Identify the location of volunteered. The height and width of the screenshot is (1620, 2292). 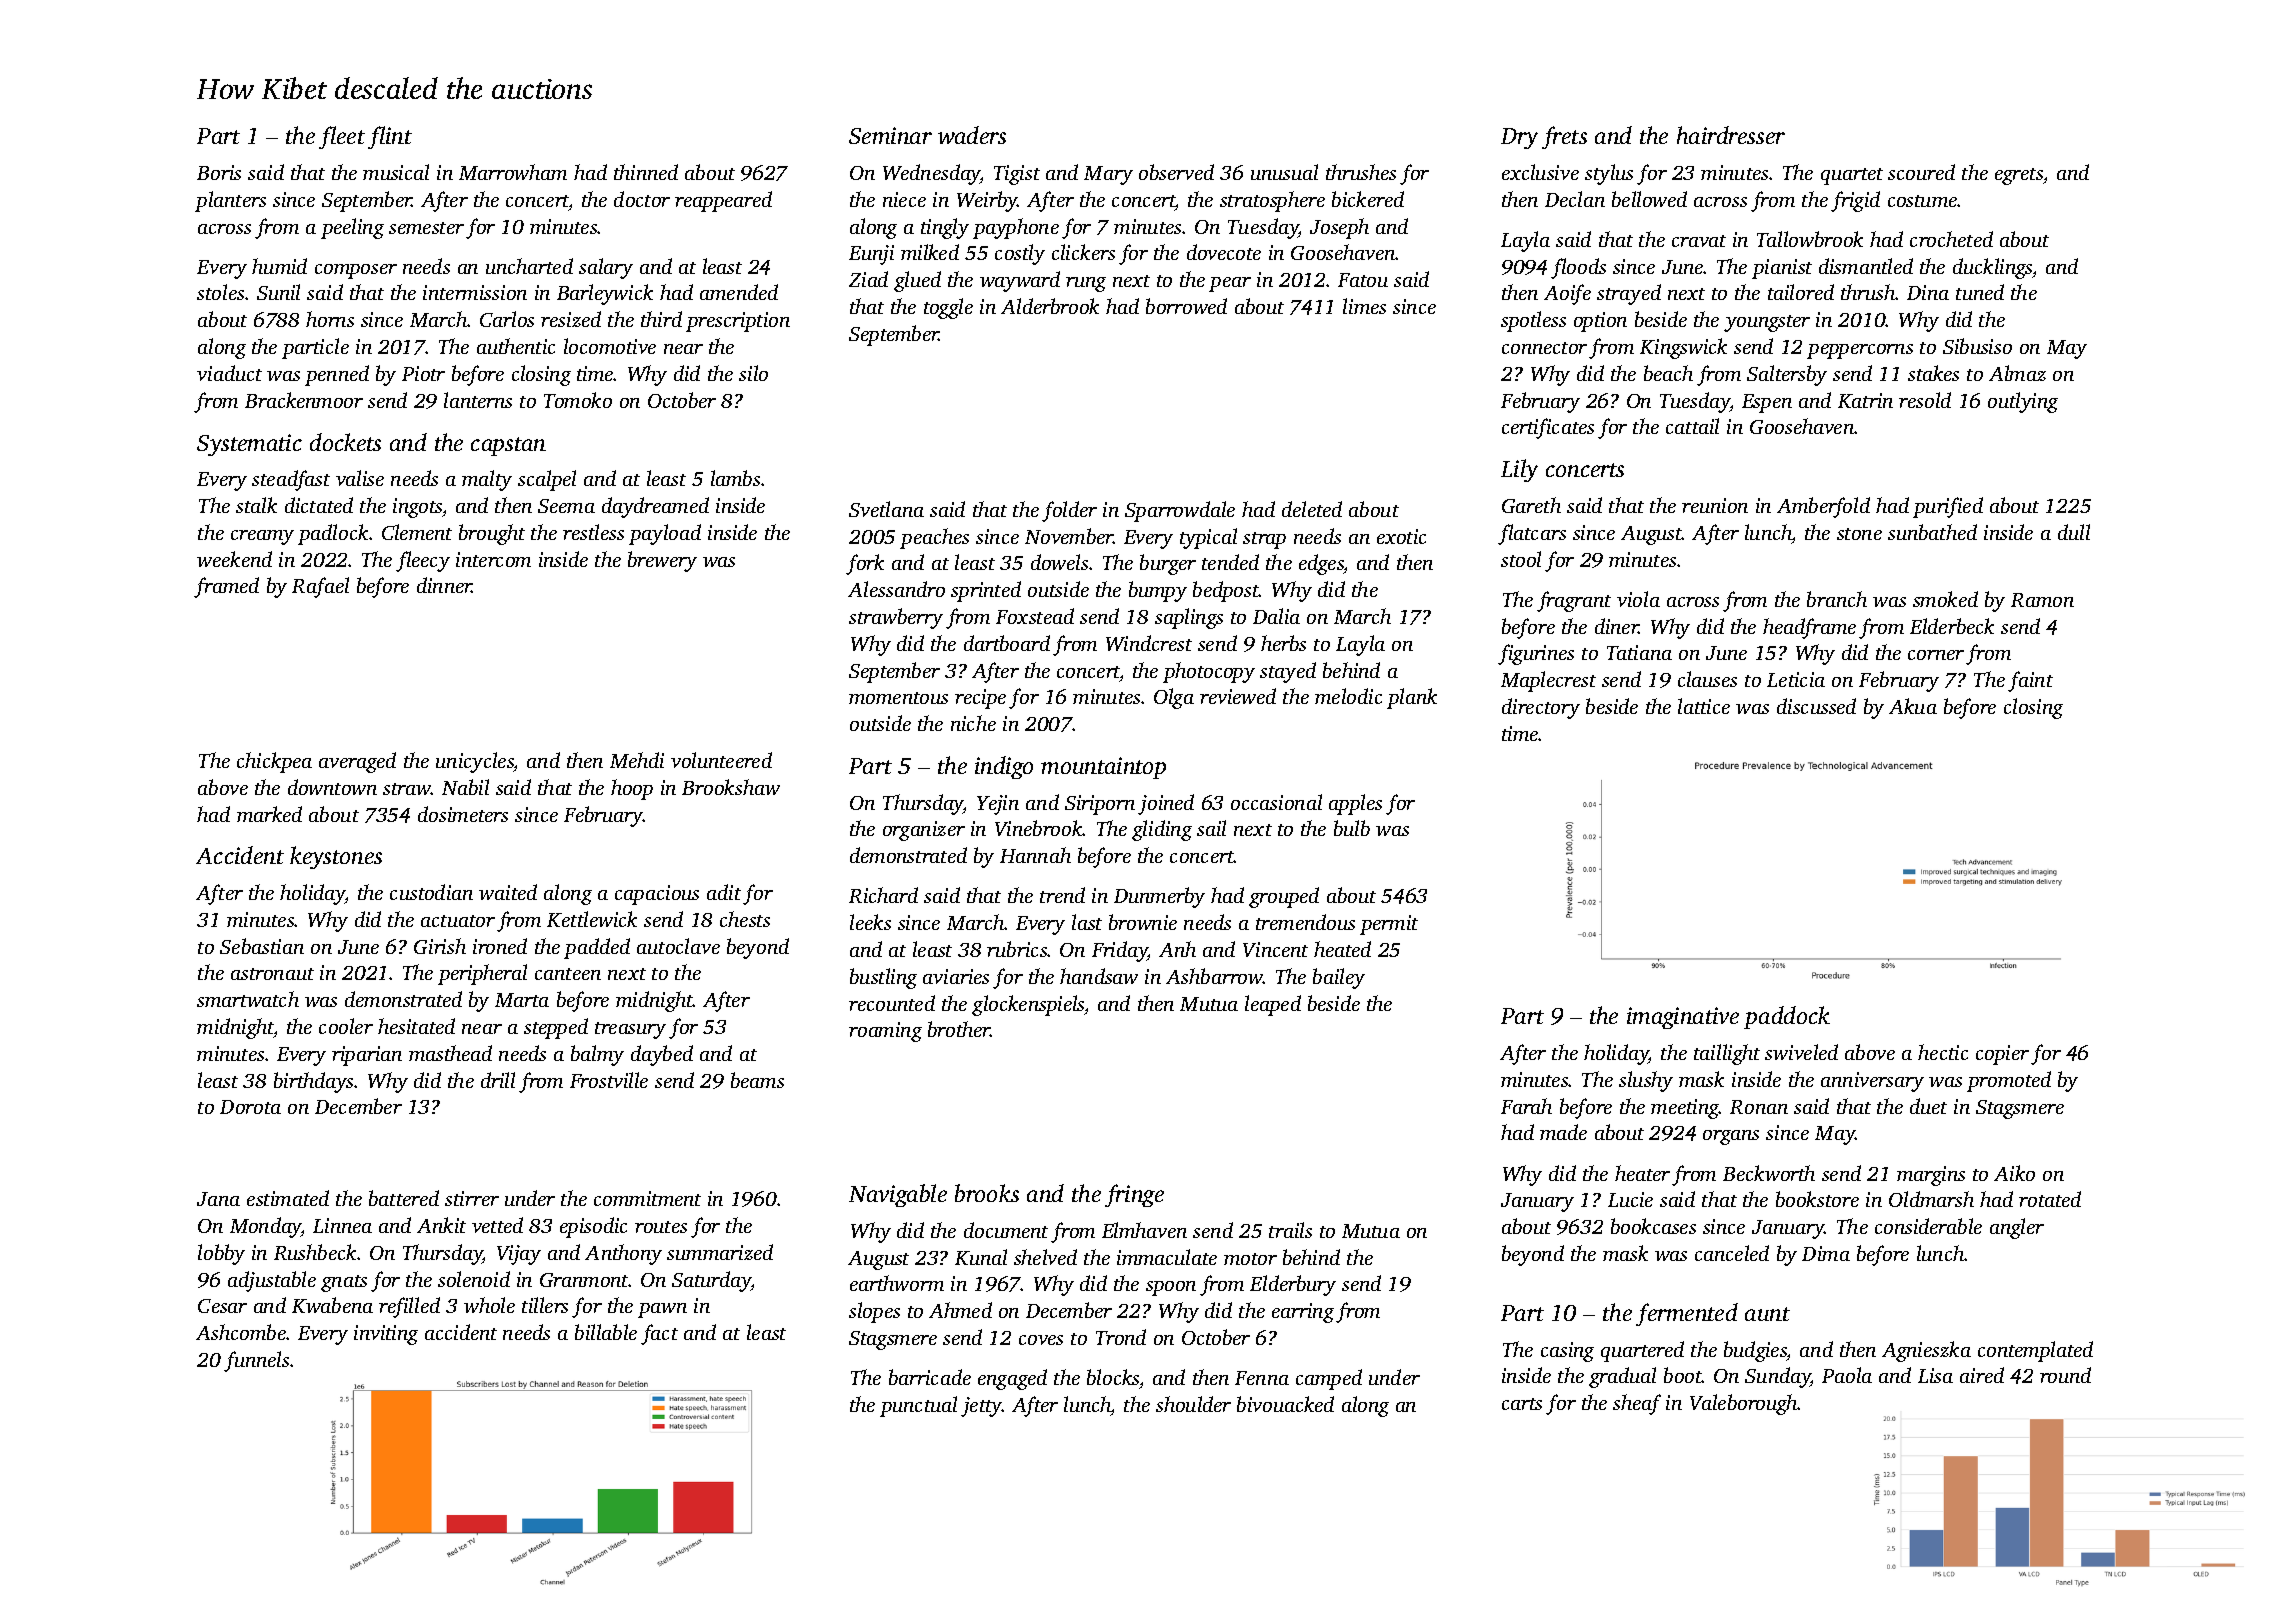
(721, 760).
